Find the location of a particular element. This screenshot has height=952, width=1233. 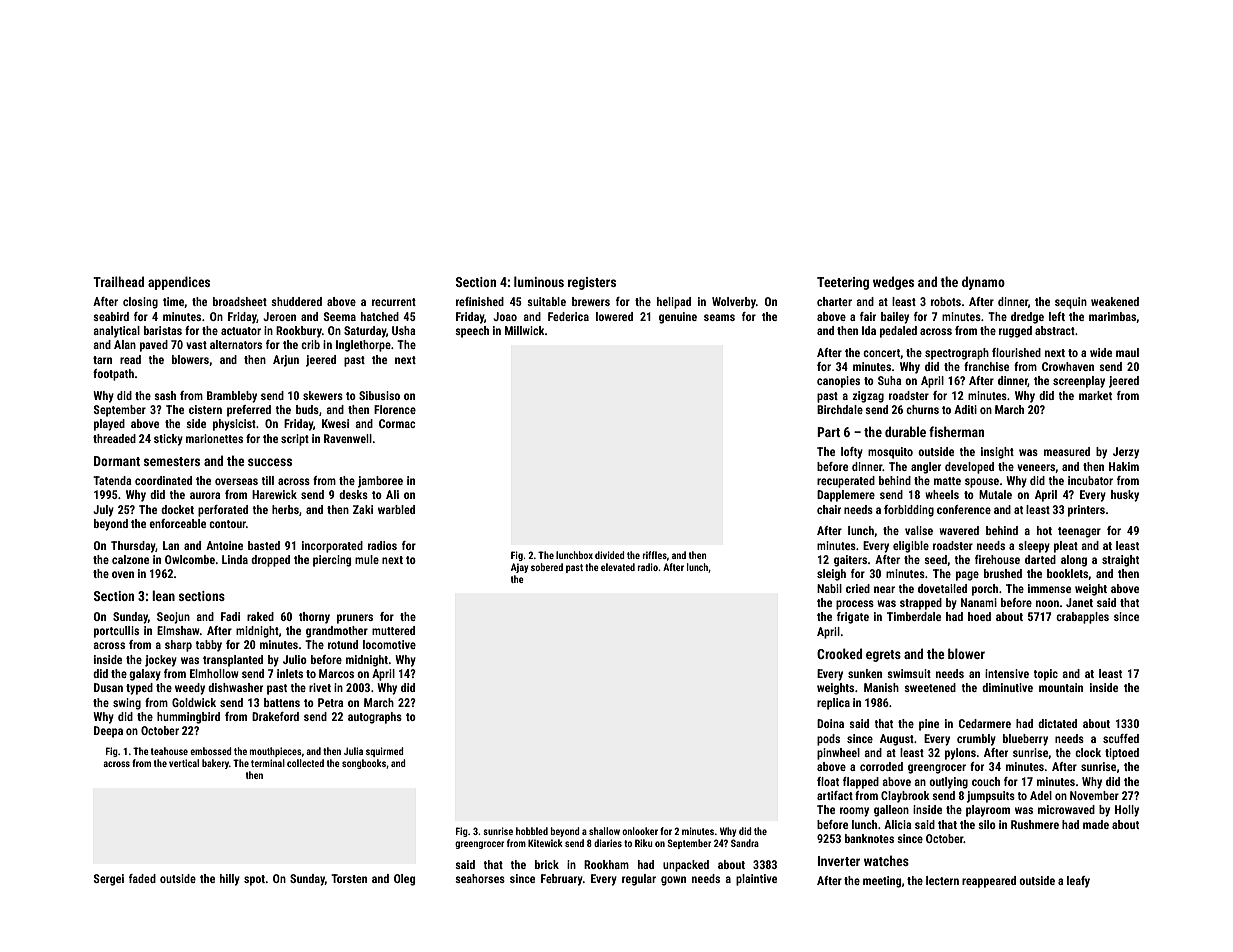

wheels is located at coordinates (942, 494).
